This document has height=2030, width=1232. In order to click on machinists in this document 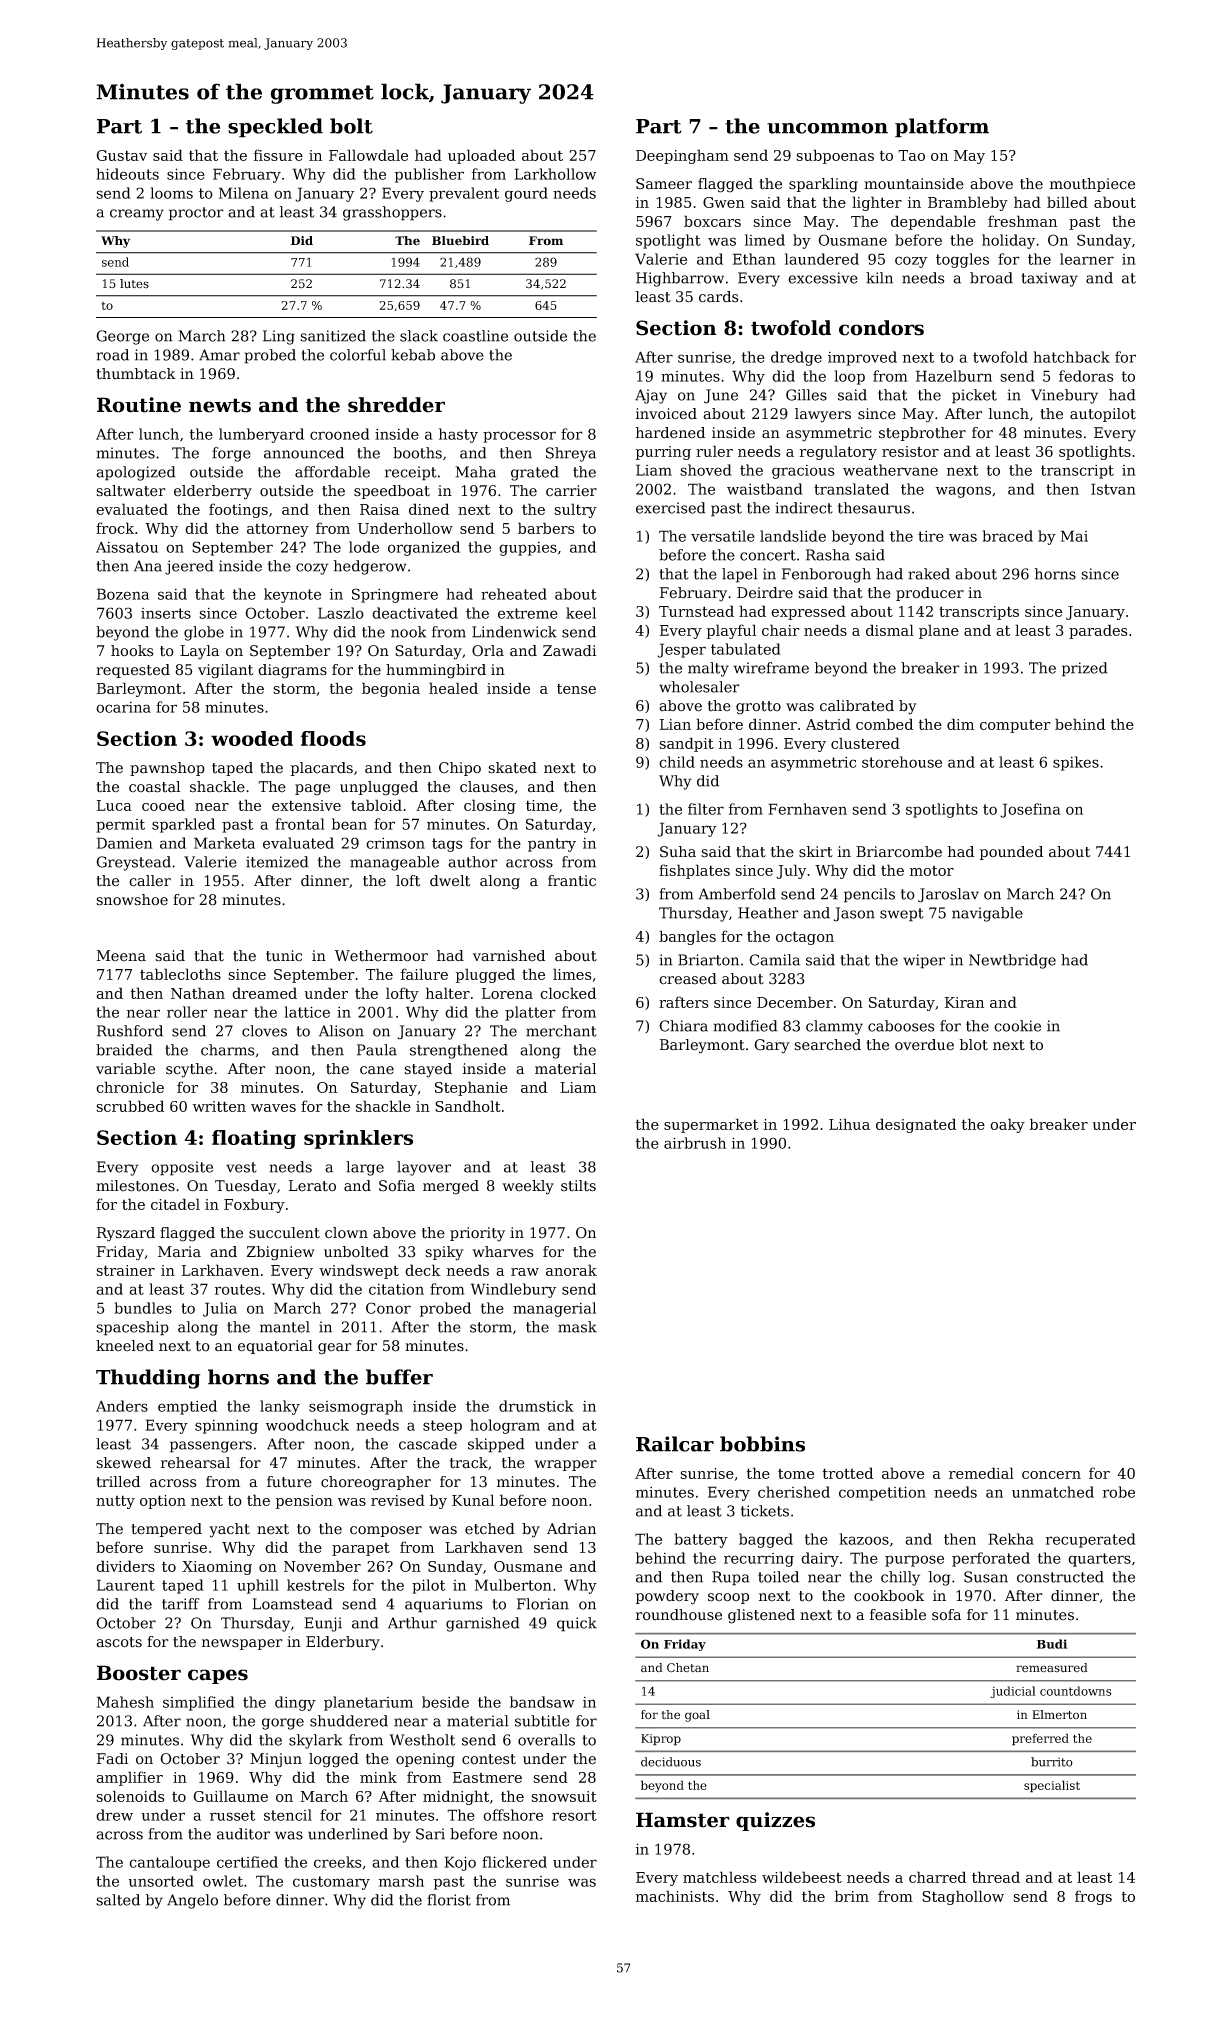, I will do `click(675, 1896)`.
